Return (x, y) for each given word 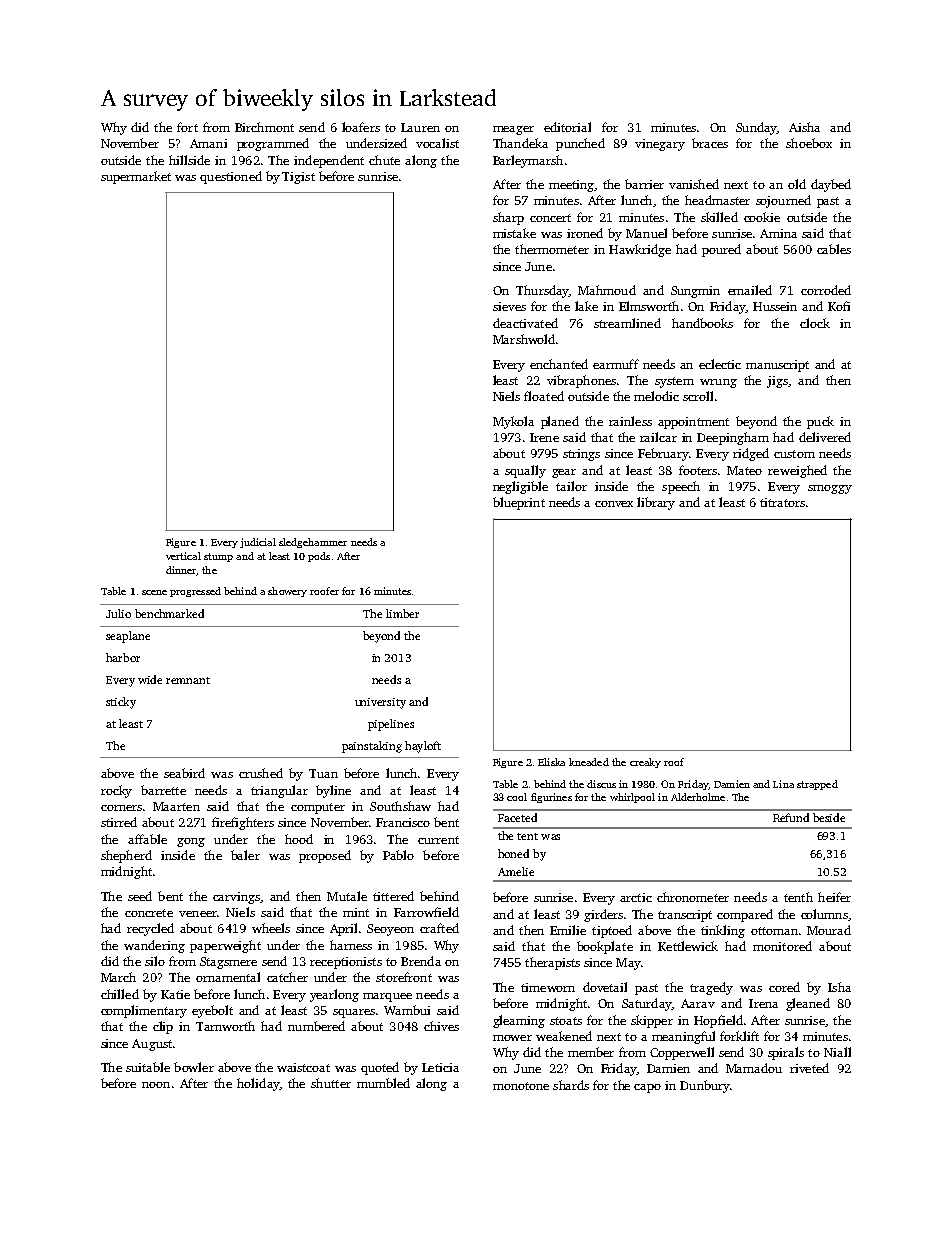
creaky (645, 763)
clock (815, 323)
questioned (231, 177)
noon (156, 1085)
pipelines (391, 725)
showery (287, 592)
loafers (361, 127)
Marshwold (524, 339)
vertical (183, 556)
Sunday (756, 128)
